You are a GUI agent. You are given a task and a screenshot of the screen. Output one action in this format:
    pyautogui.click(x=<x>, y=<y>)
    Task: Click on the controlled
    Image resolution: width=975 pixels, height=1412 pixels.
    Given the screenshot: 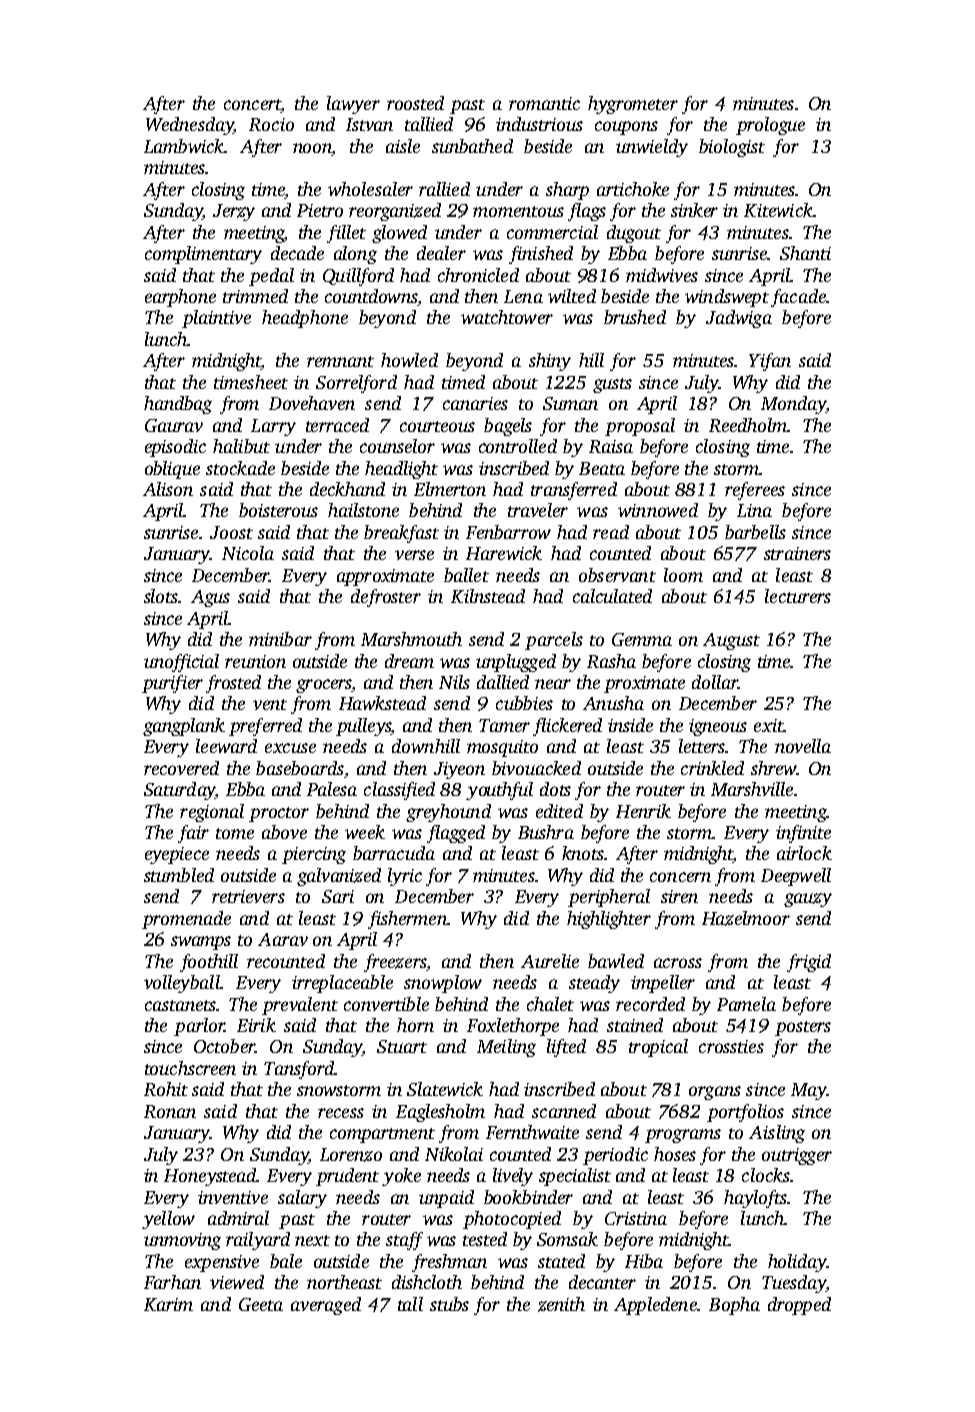 What is the action you would take?
    pyautogui.click(x=518, y=446)
